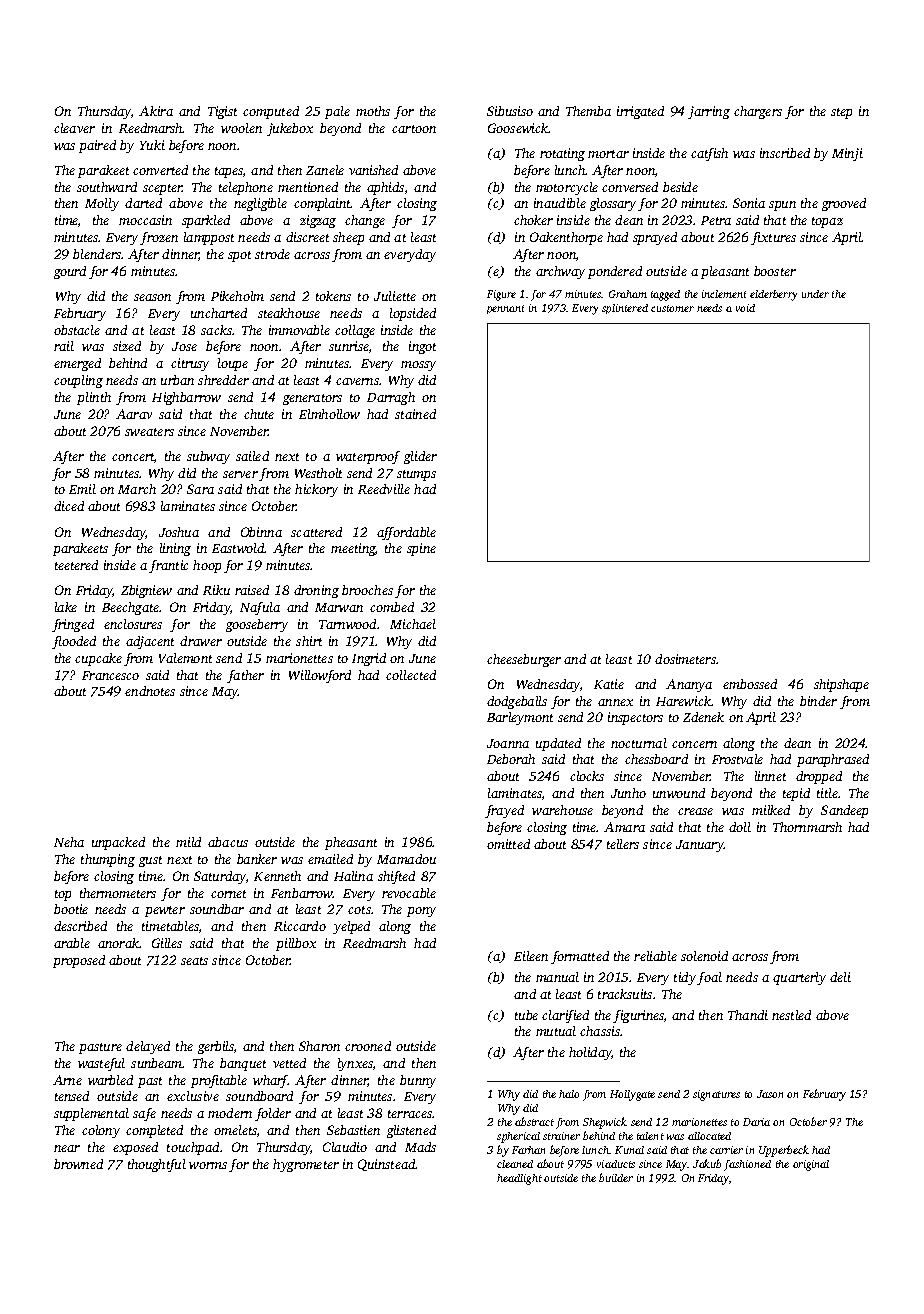  I want to click on Harewick, so click(683, 701).
